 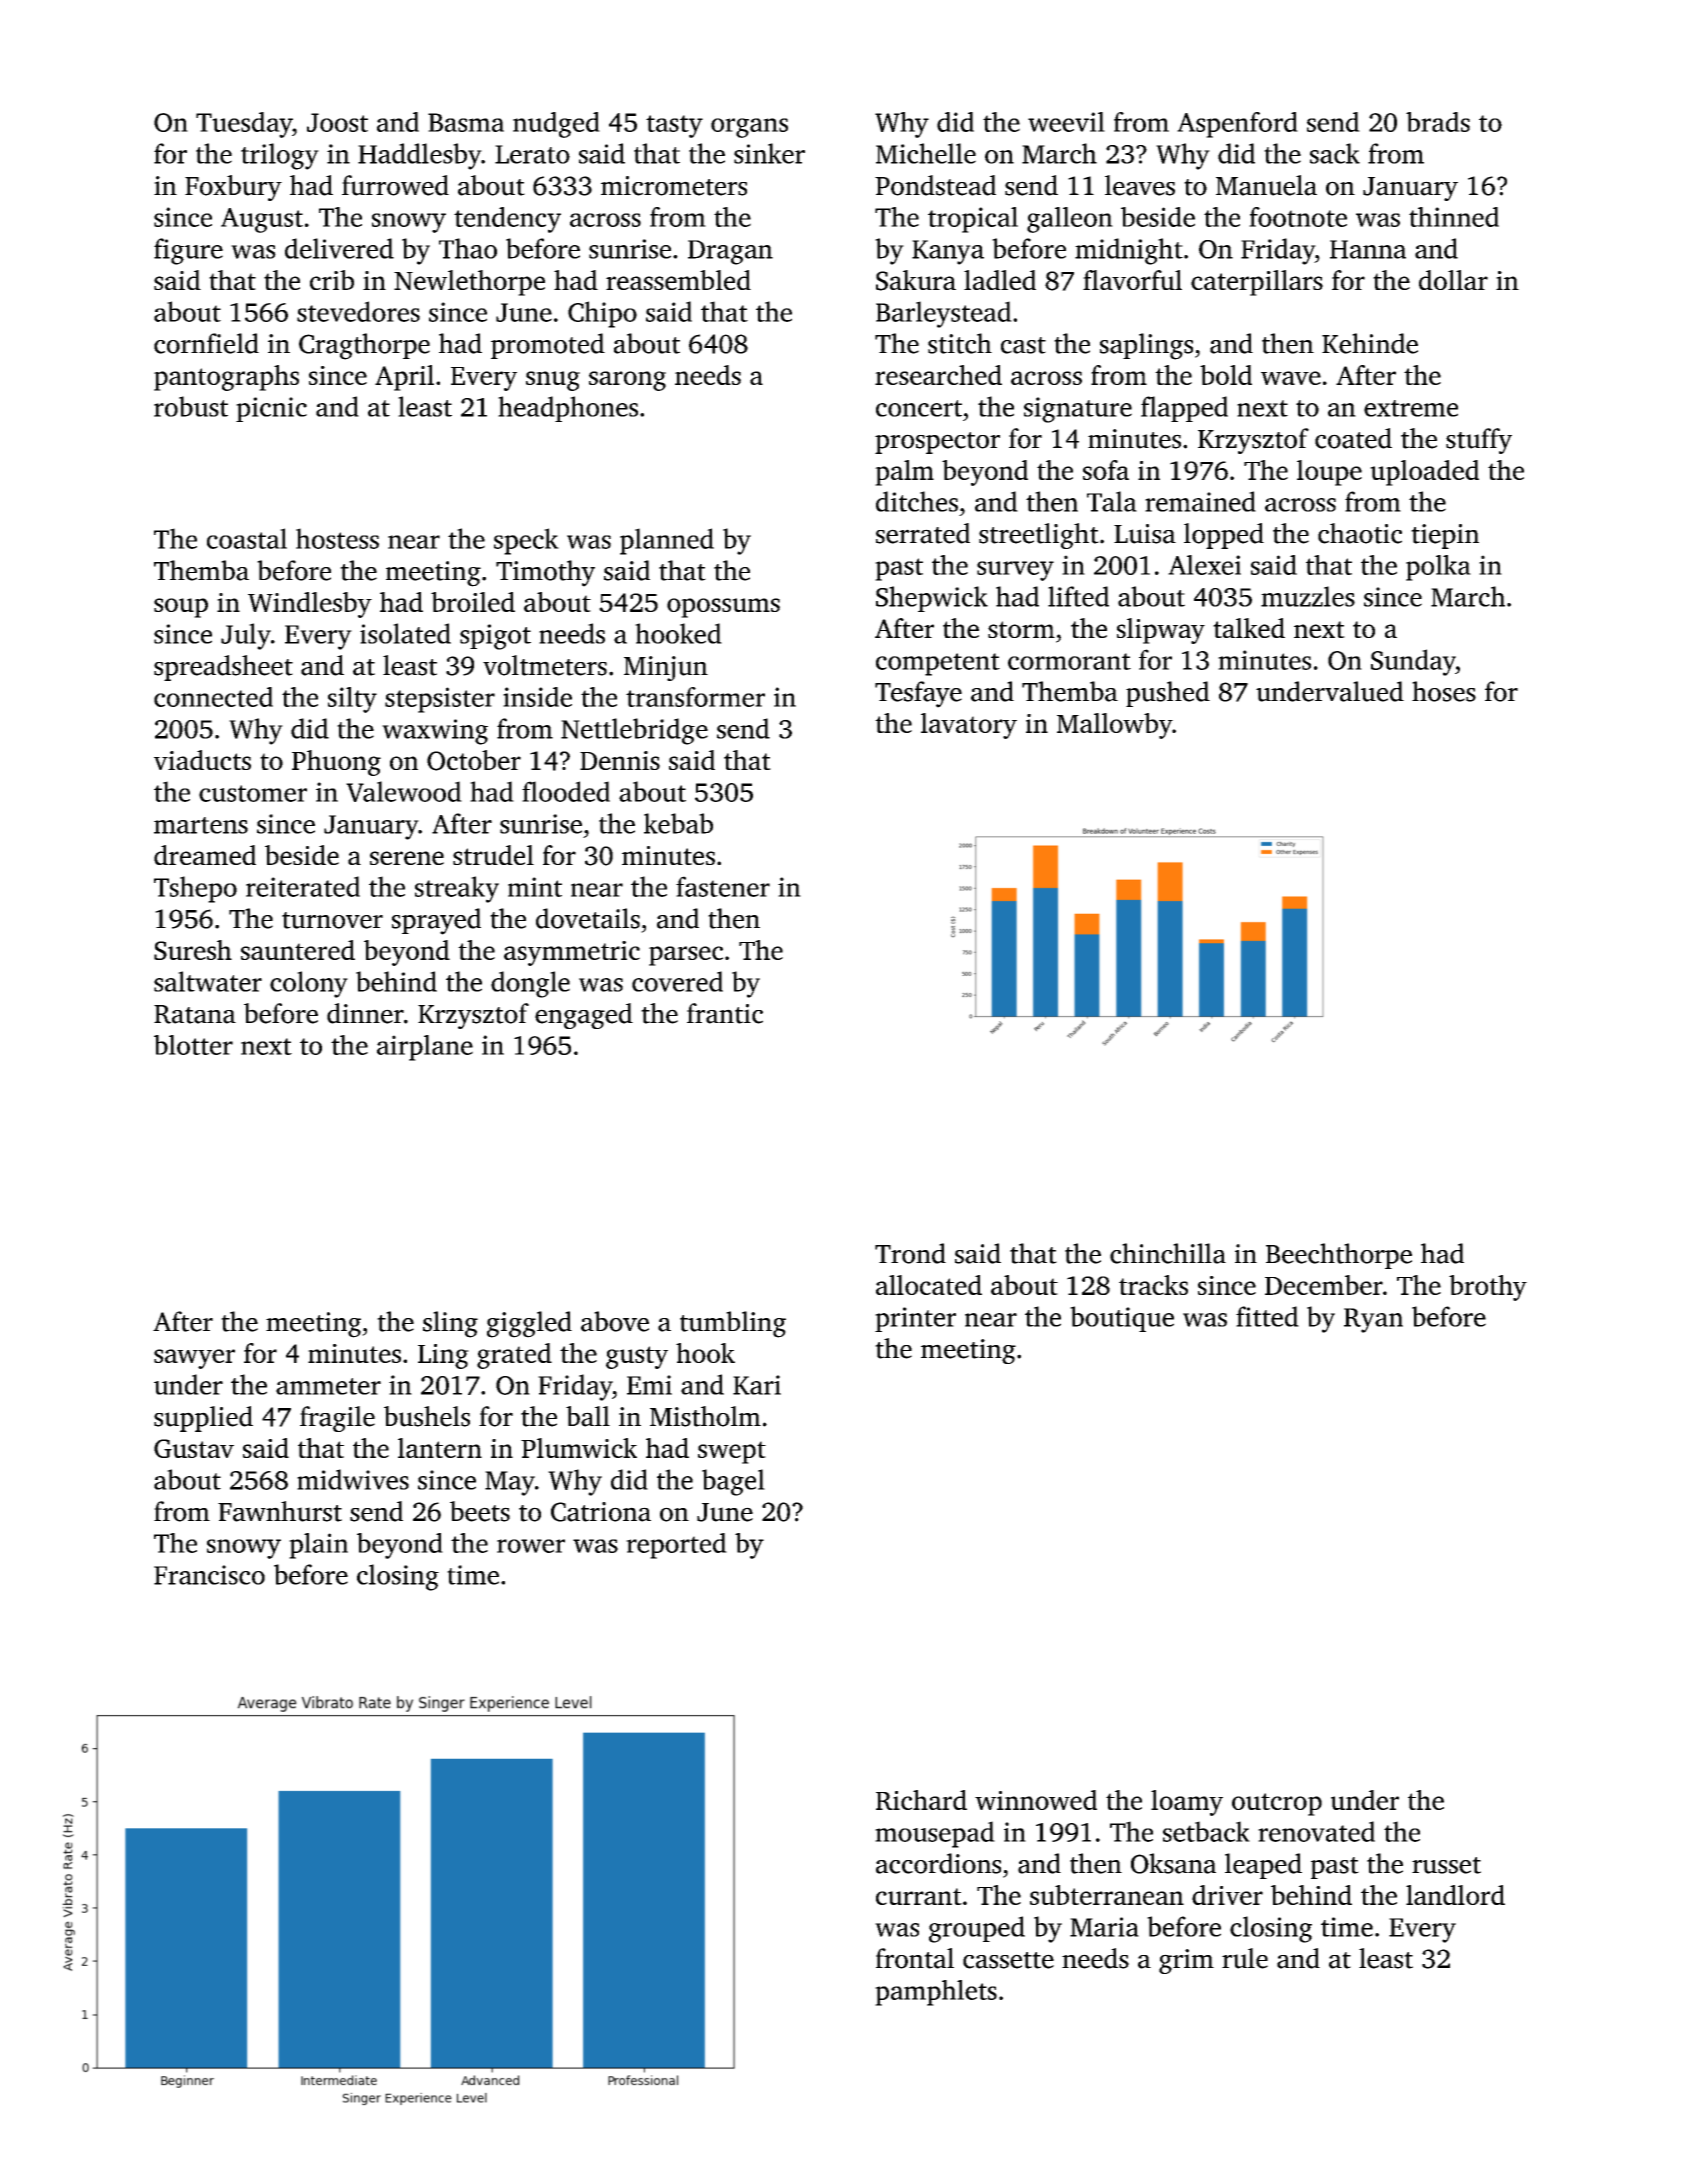 I want to click on Kari, so click(x=757, y=1385).
